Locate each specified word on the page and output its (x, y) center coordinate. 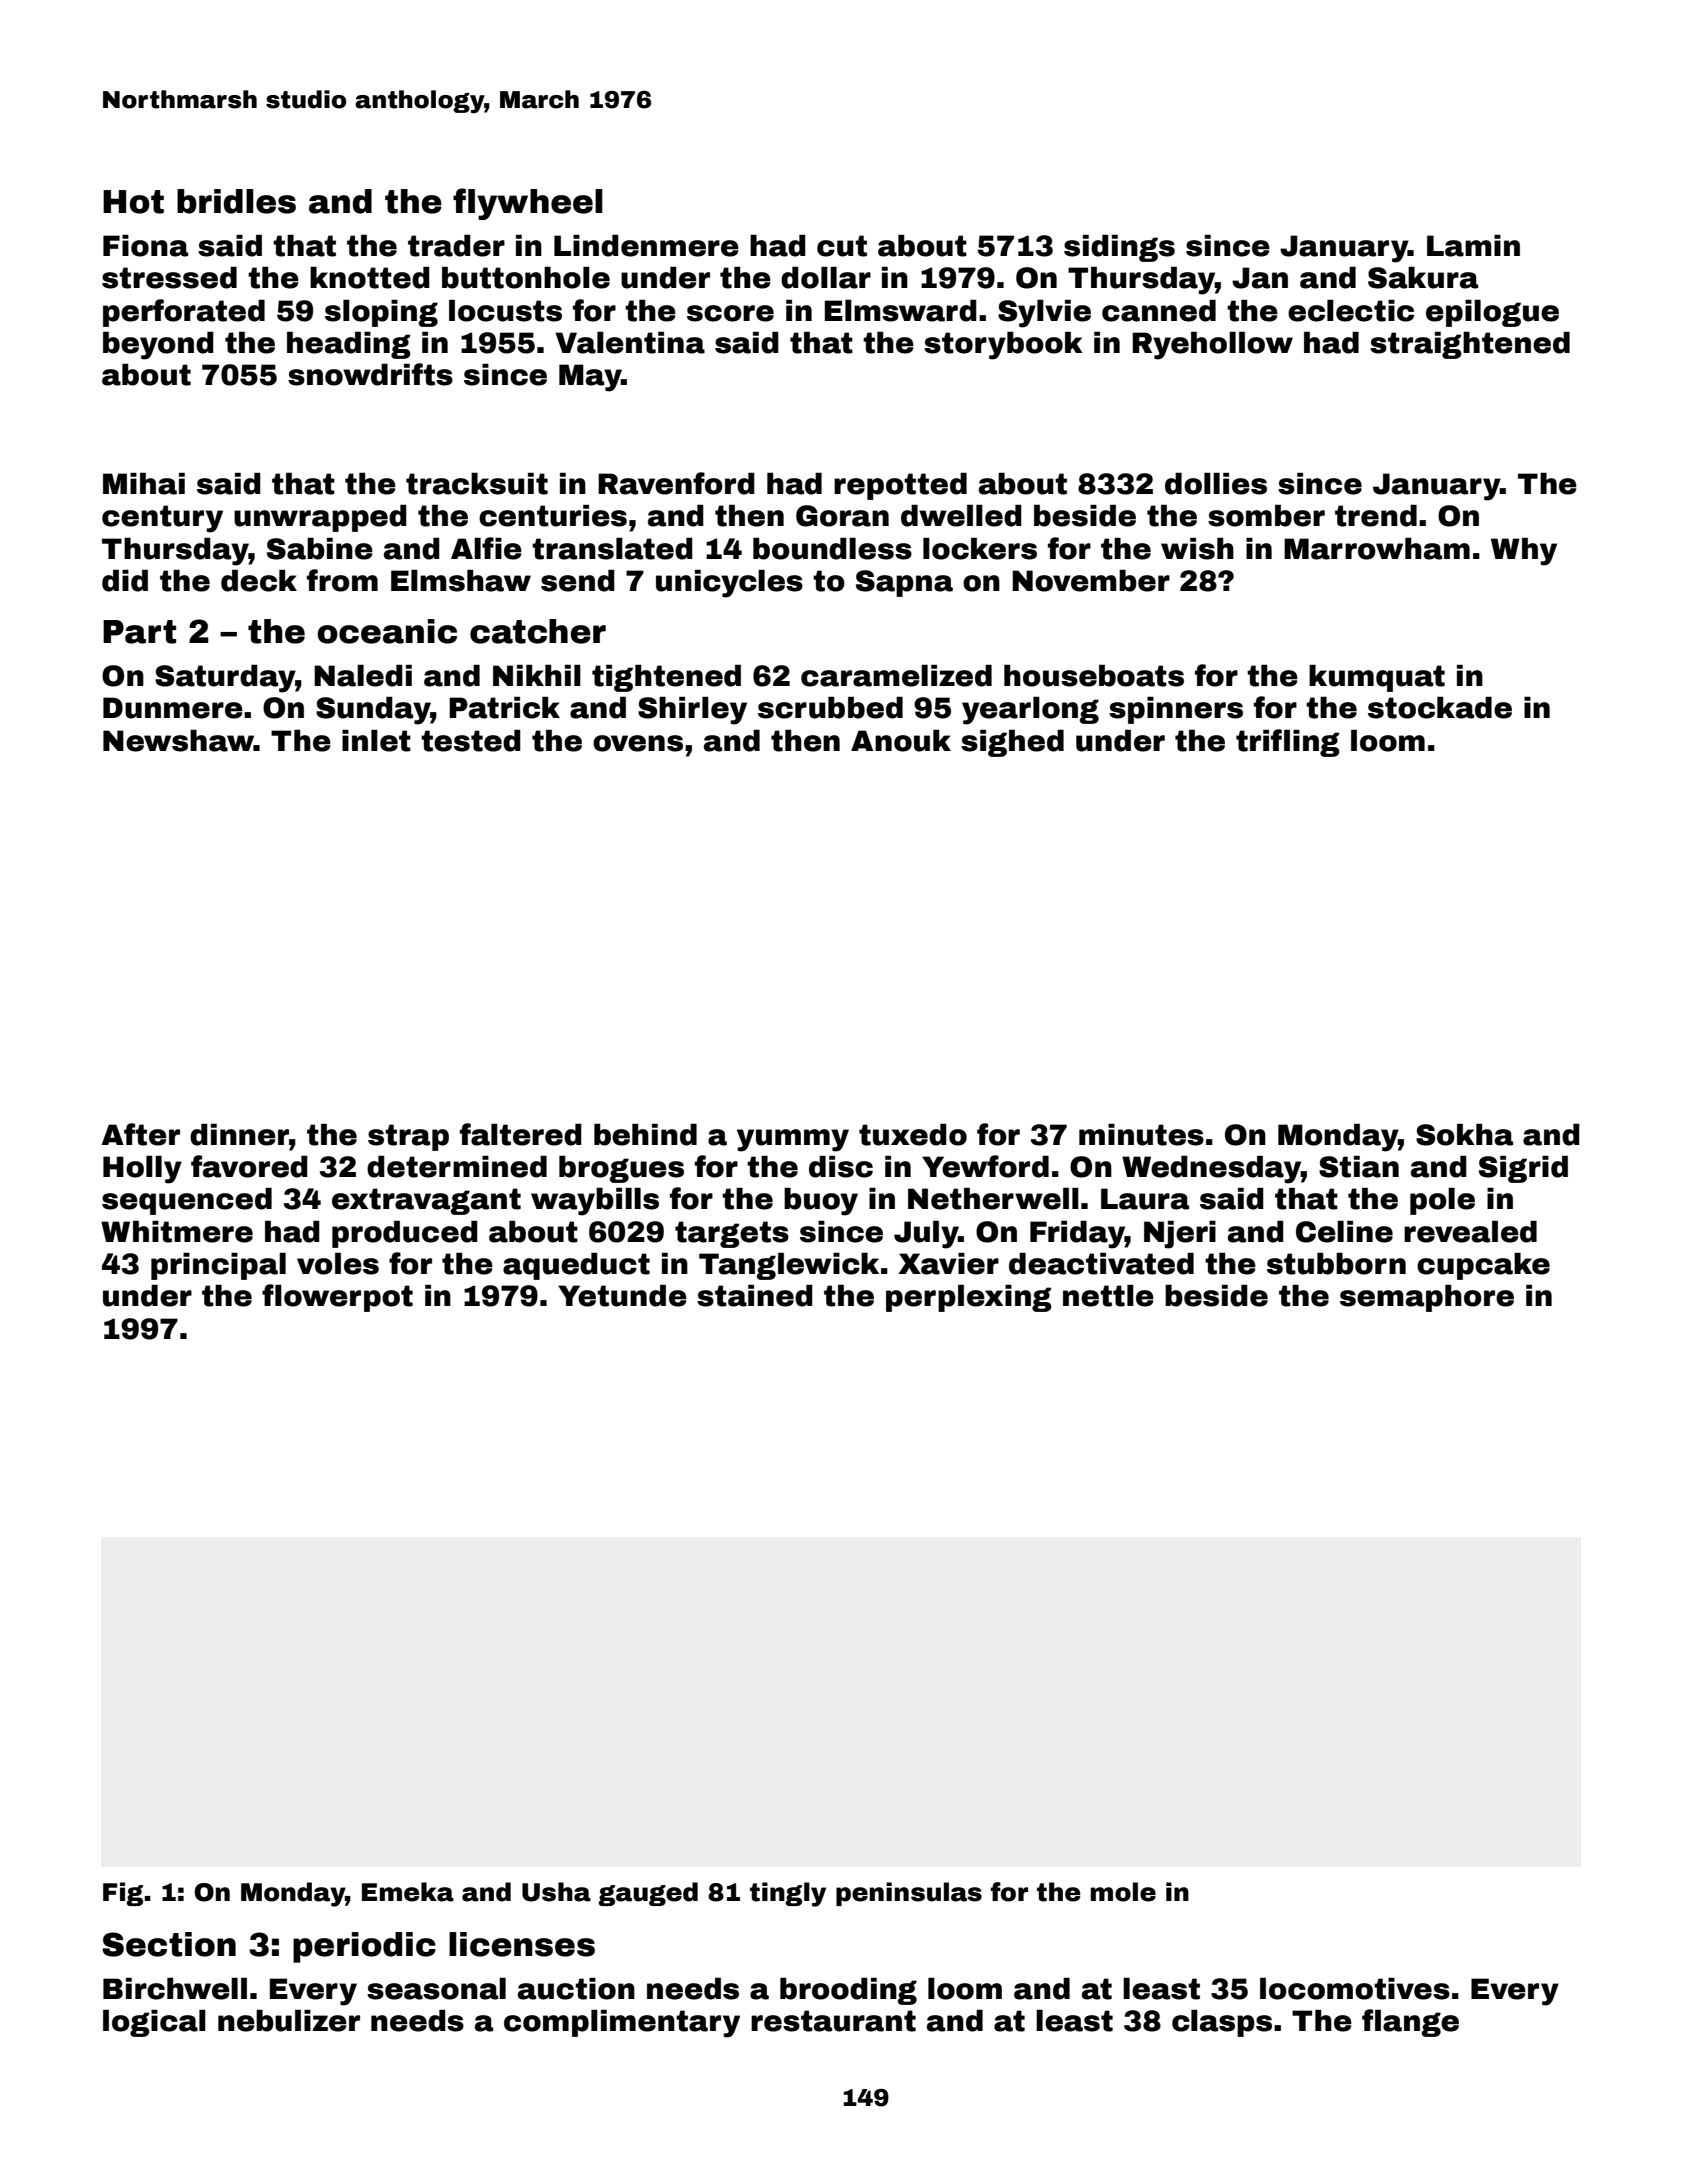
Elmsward (901, 311)
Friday (1077, 1235)
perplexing (969, 1298)
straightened (1470, 345)
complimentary (622, 2024)
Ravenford (676, 483)
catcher (538, 631)
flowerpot (337, 1298)
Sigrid (1523, 1169)
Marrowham (1377, 549)
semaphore (1427, 1298)
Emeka (408, 1892)
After (140, 1134)
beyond (158, 346)
